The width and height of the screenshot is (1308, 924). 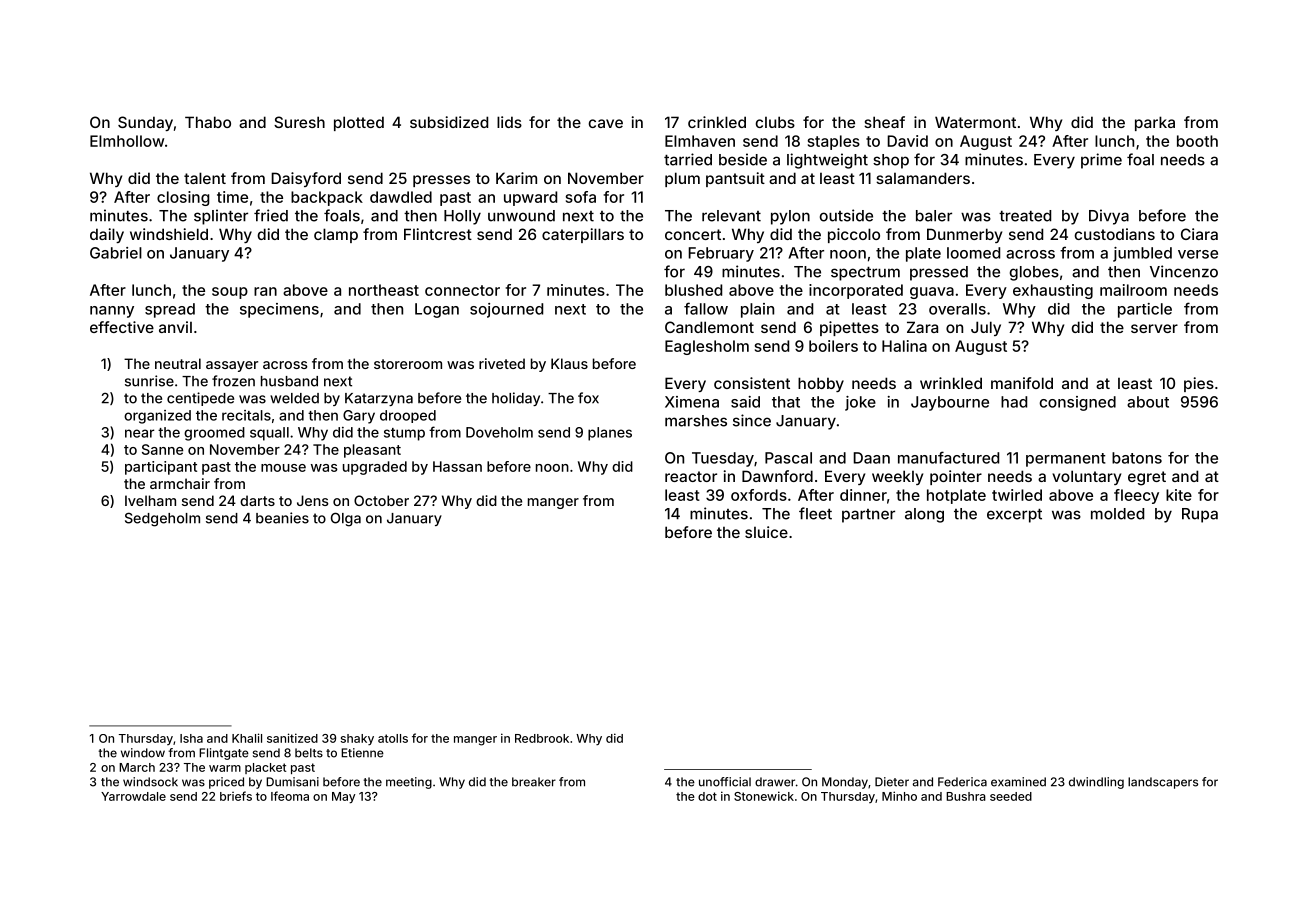 I want to click on May, so click(x=343, y=798).
